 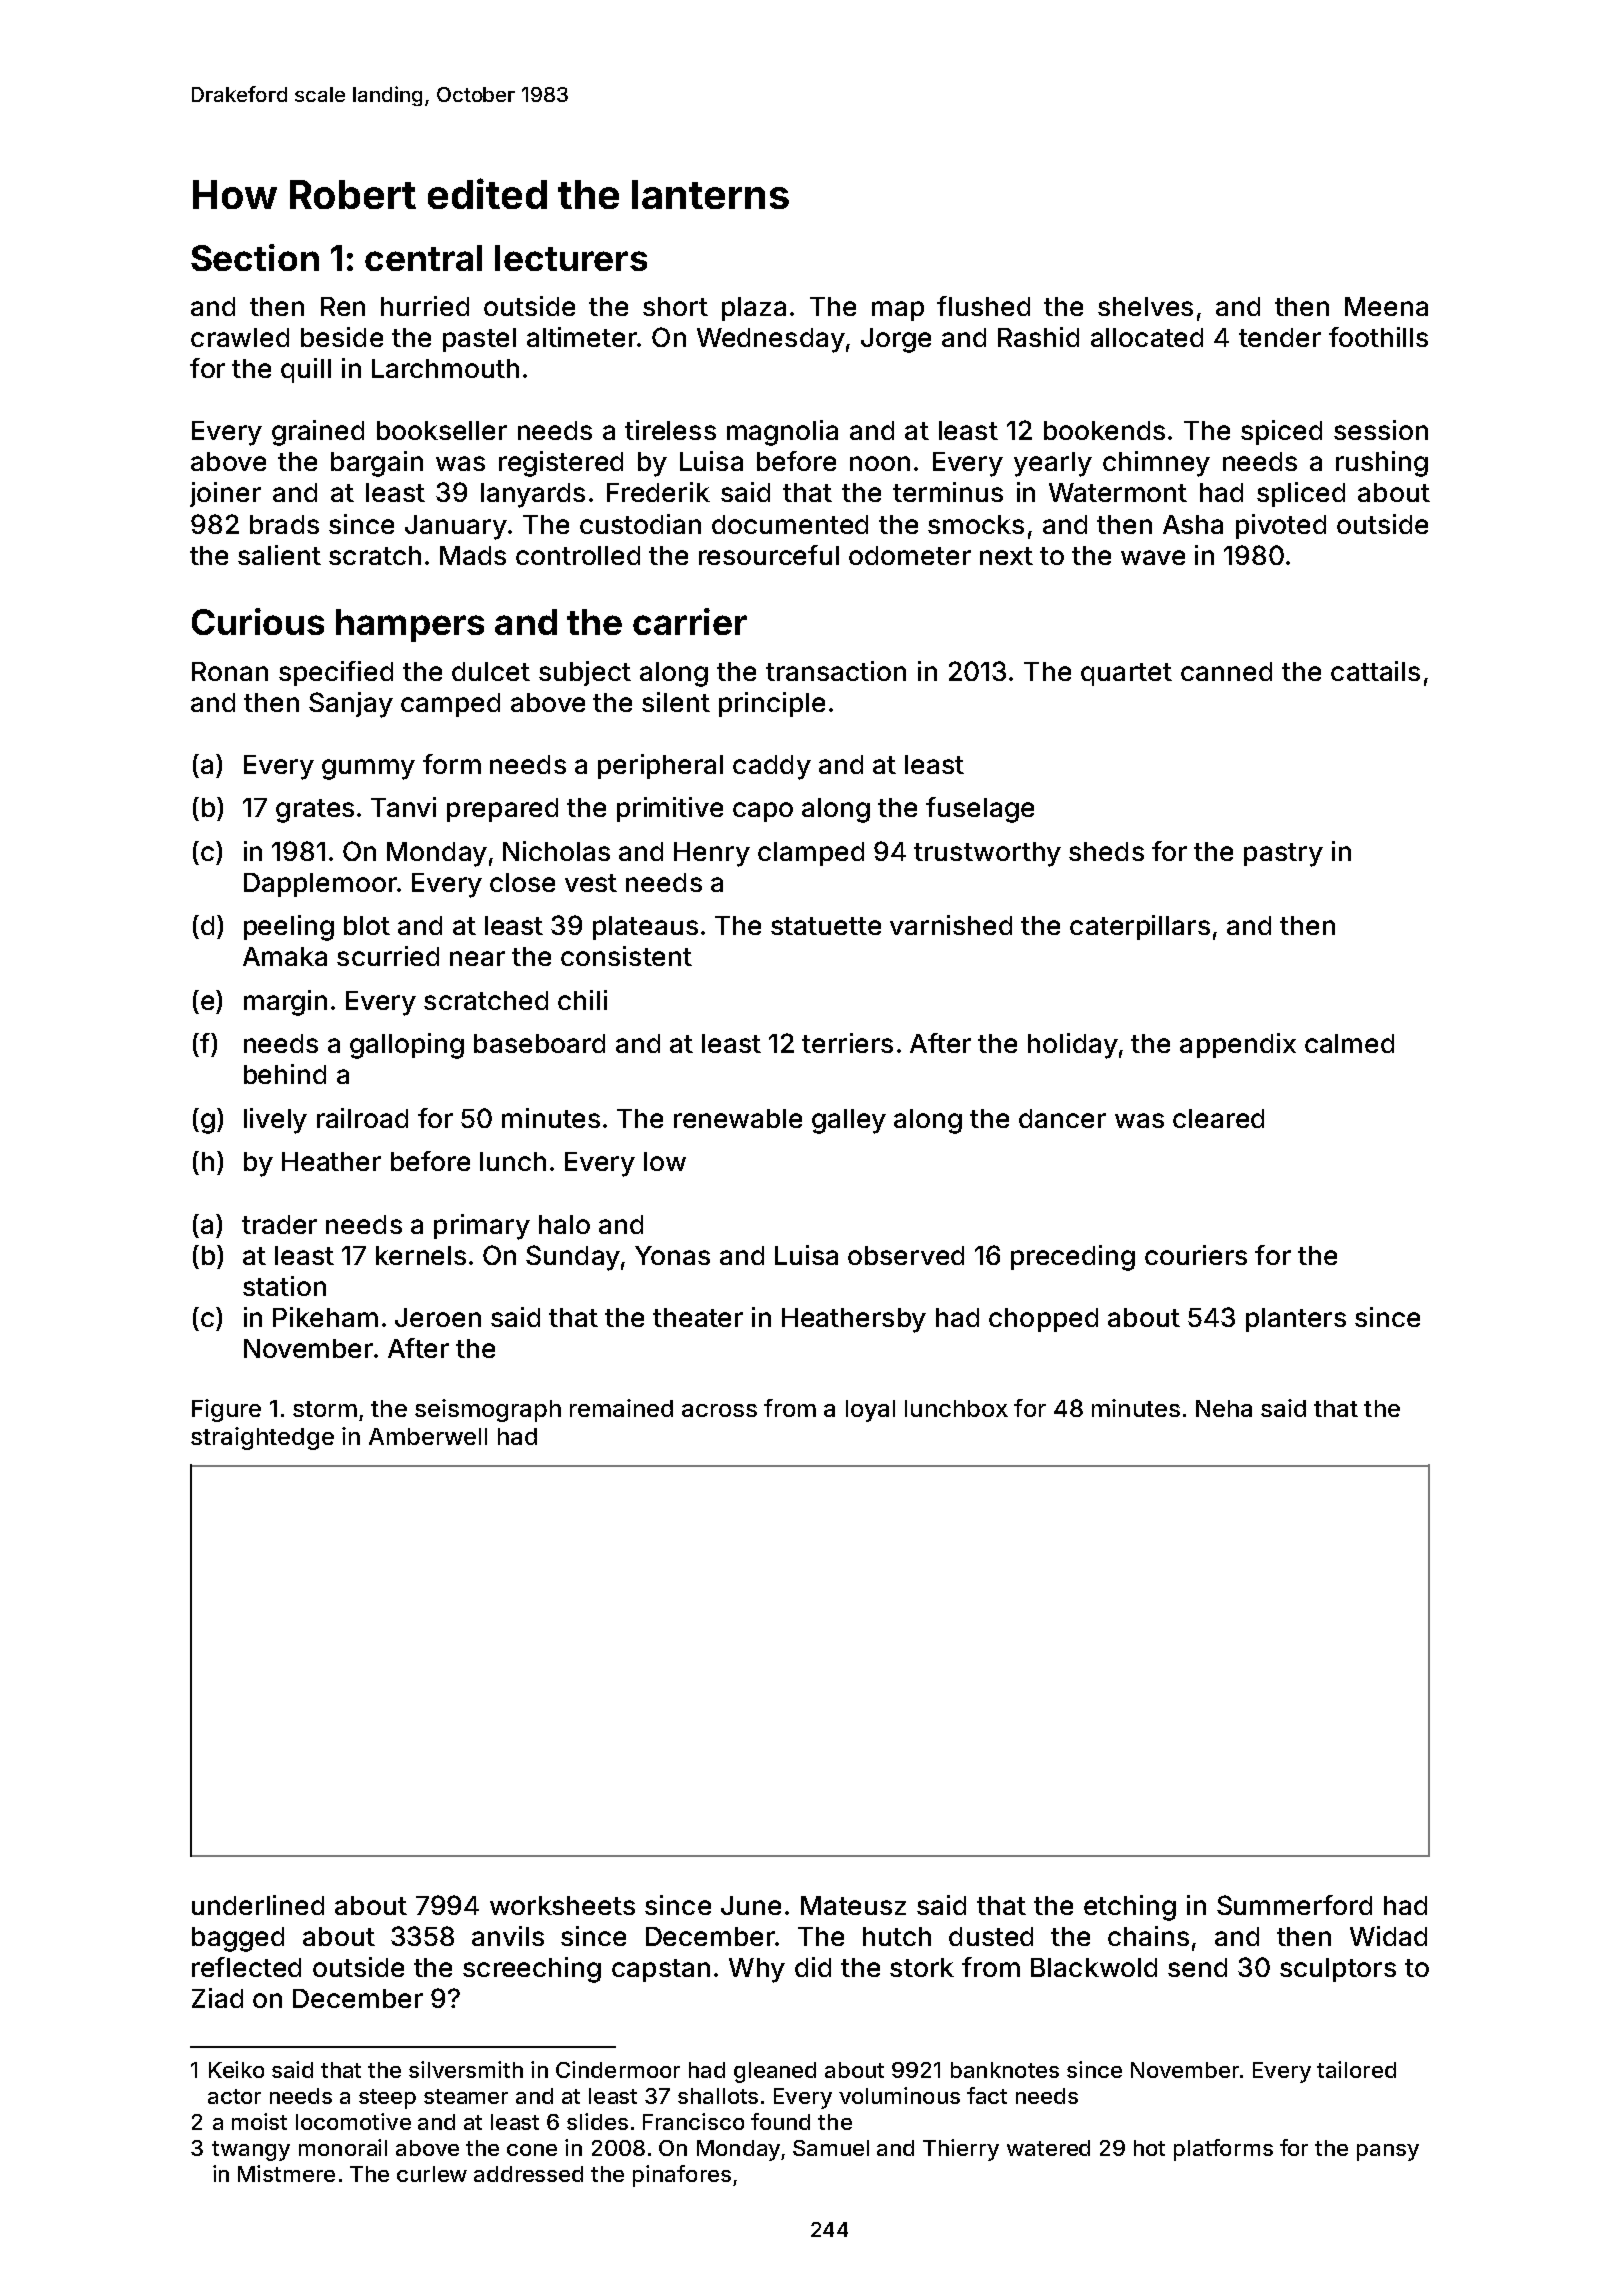 I want to click on shelves, so click(x=1145, y=306).
